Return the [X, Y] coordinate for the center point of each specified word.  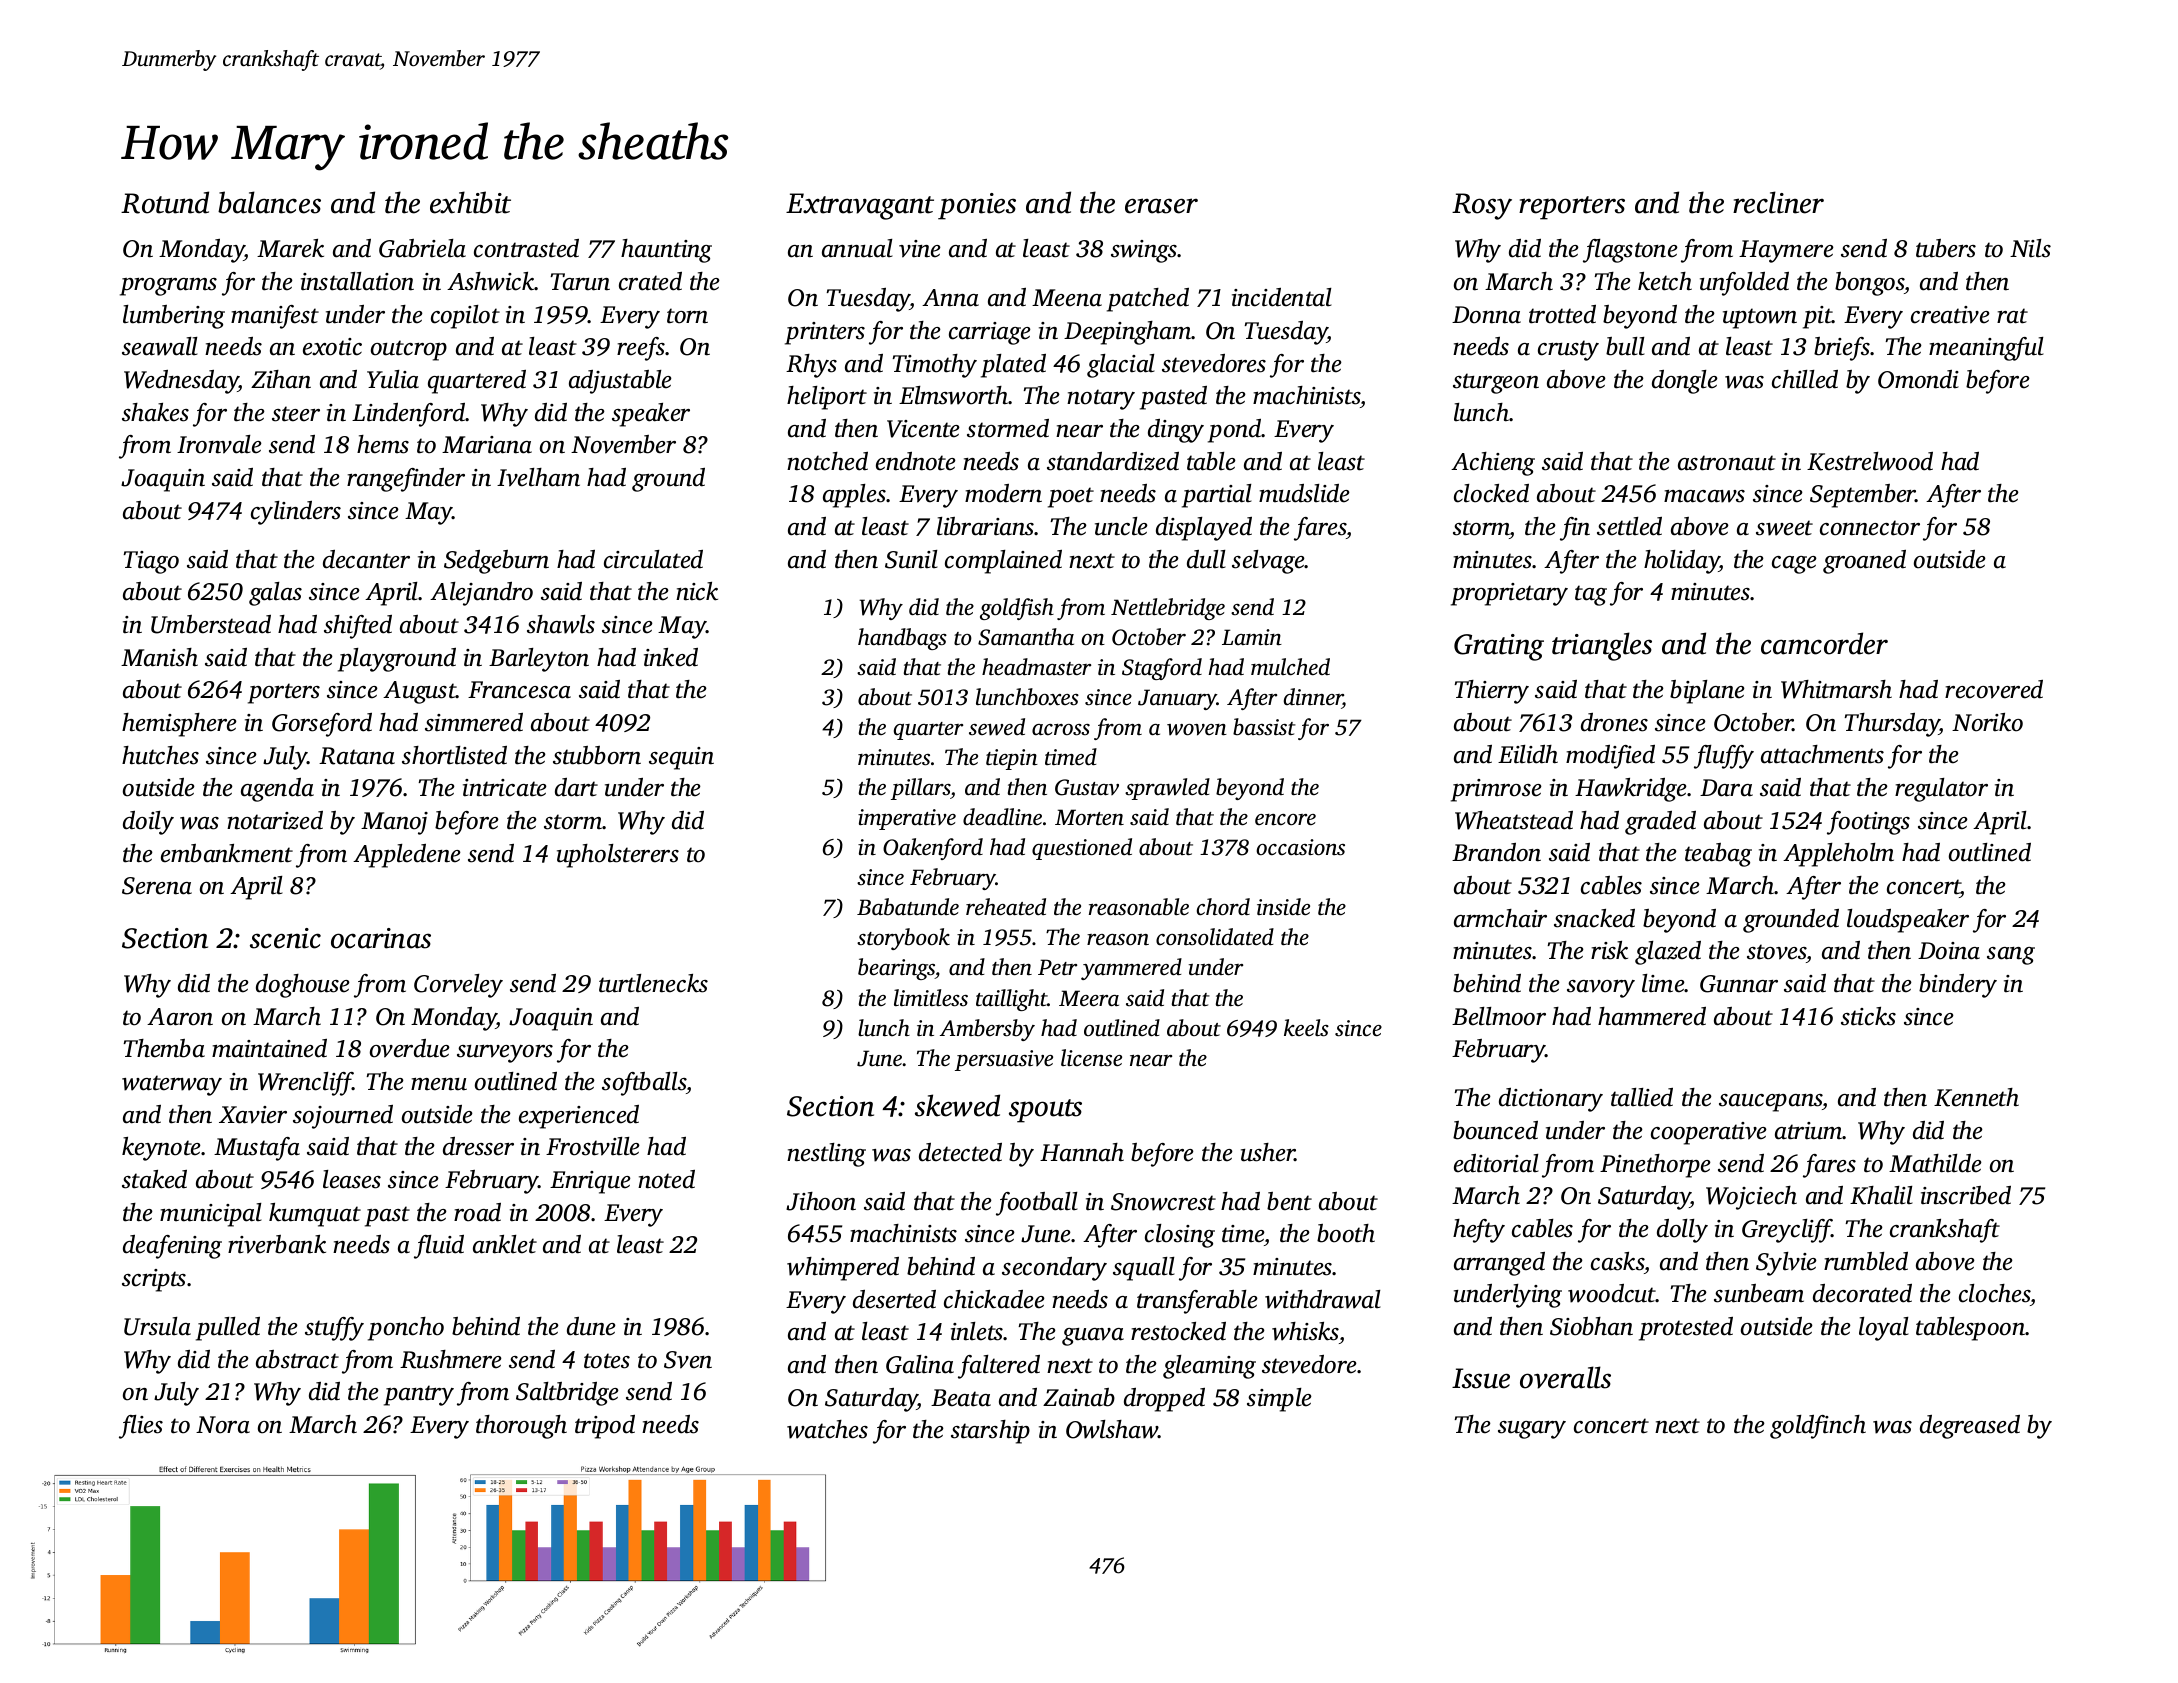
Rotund [165, 202]
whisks [1305, 1331]
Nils [2030, 248]
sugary [1532, 1430]
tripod [605, 1427]
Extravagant [860, 206]
